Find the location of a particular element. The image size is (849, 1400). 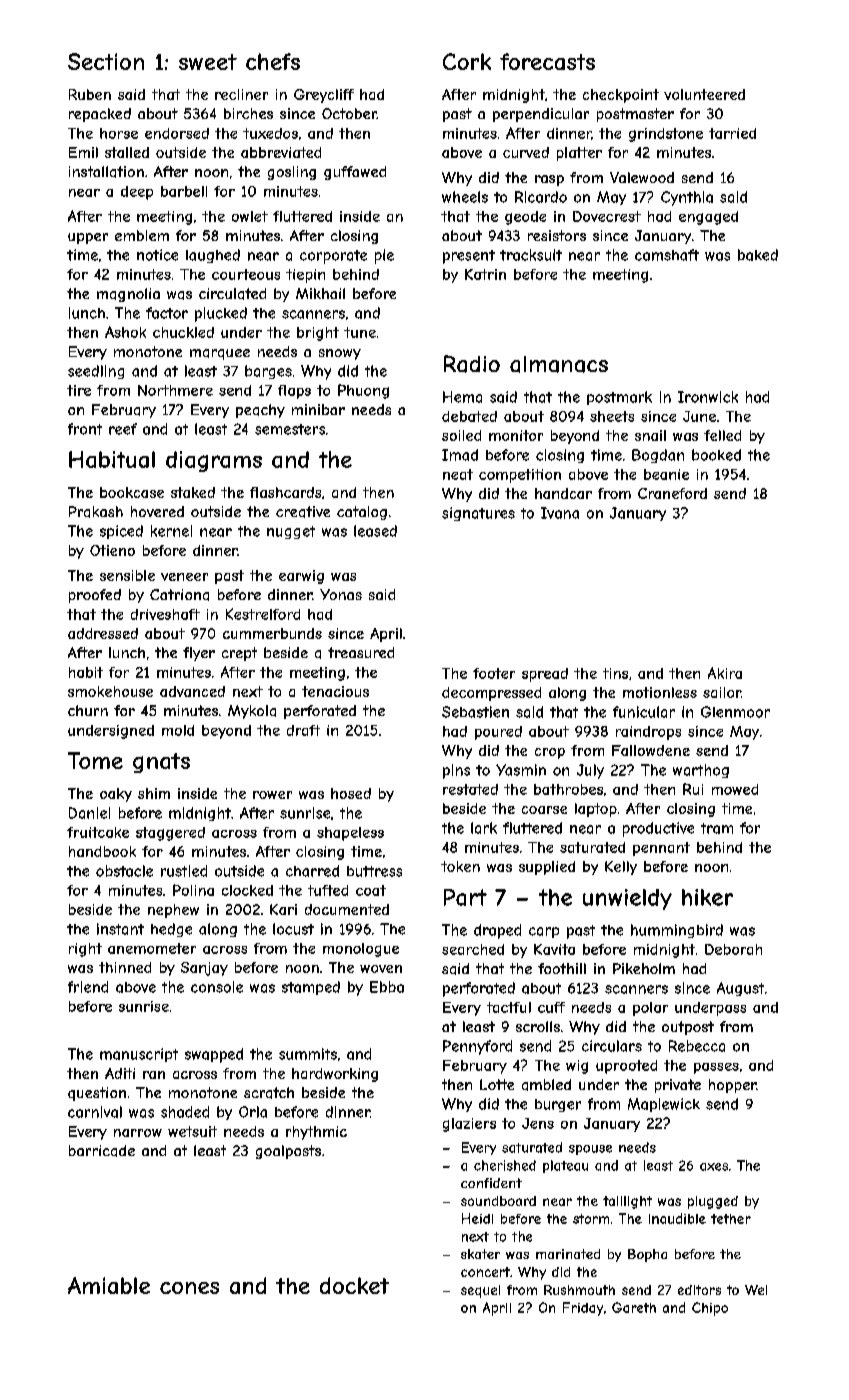

Amiable is located at coordinates (109, 1285).
